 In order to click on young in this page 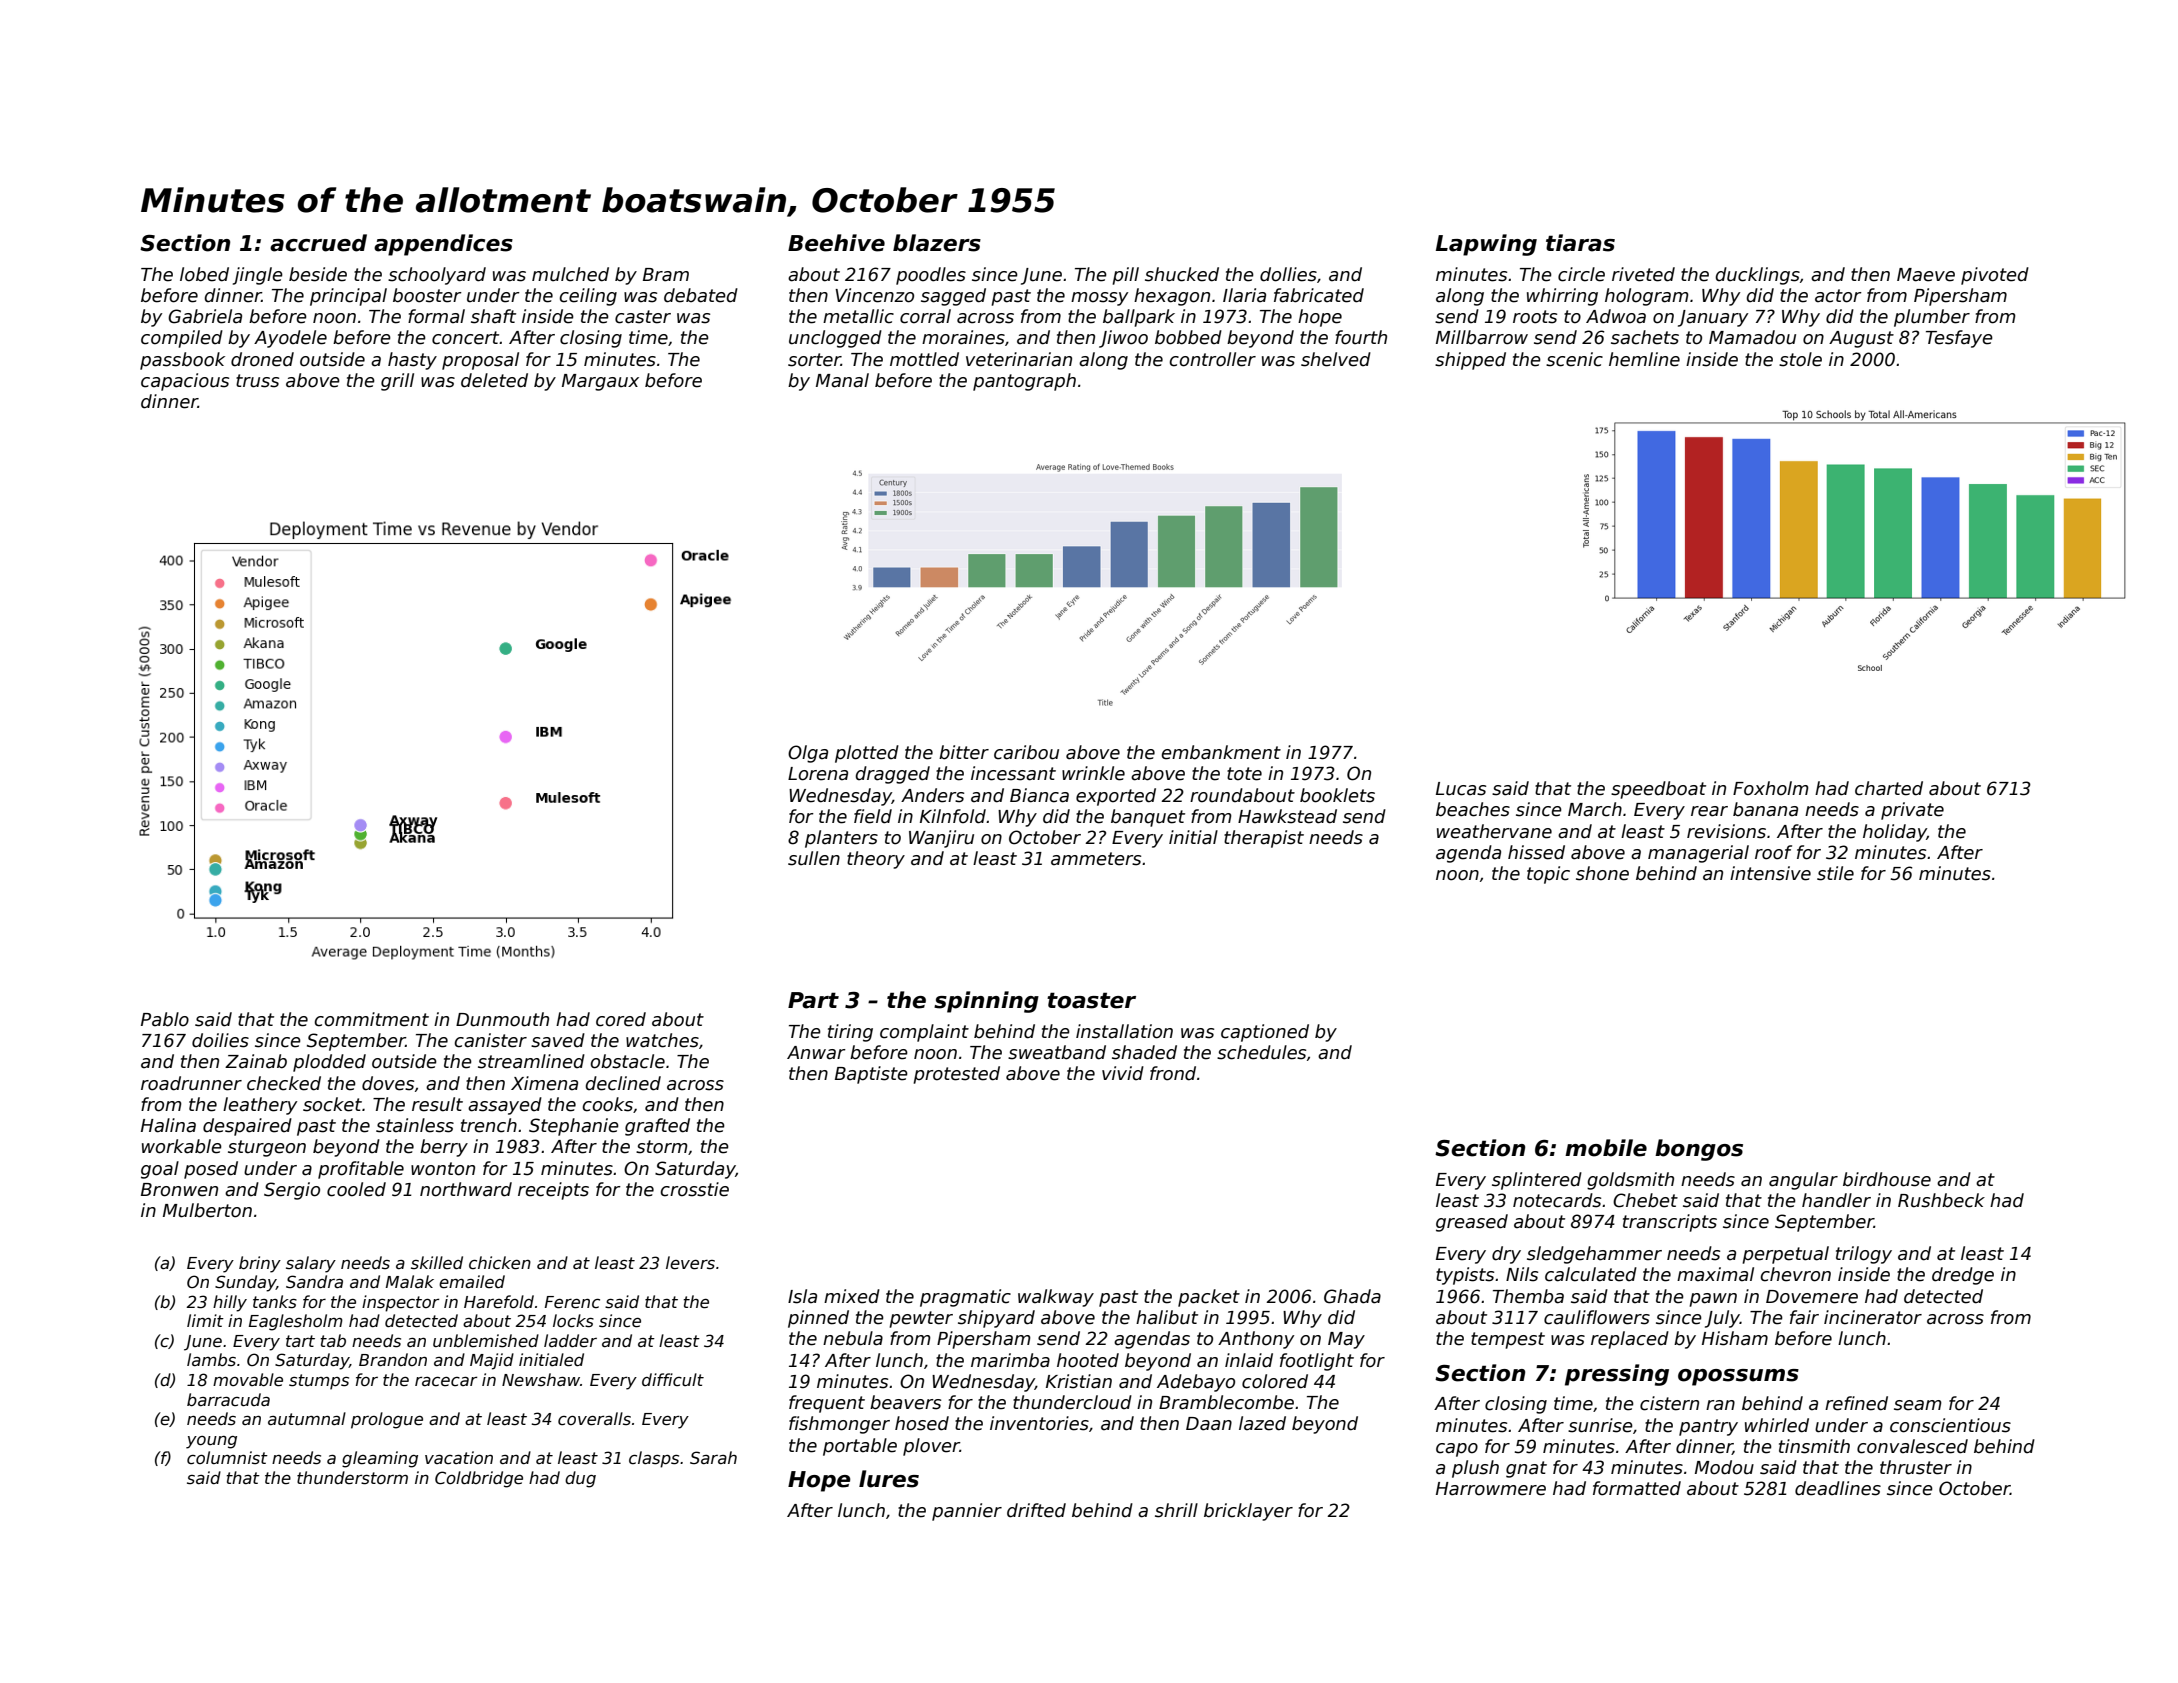, I will do `click(211, 1442)`.
